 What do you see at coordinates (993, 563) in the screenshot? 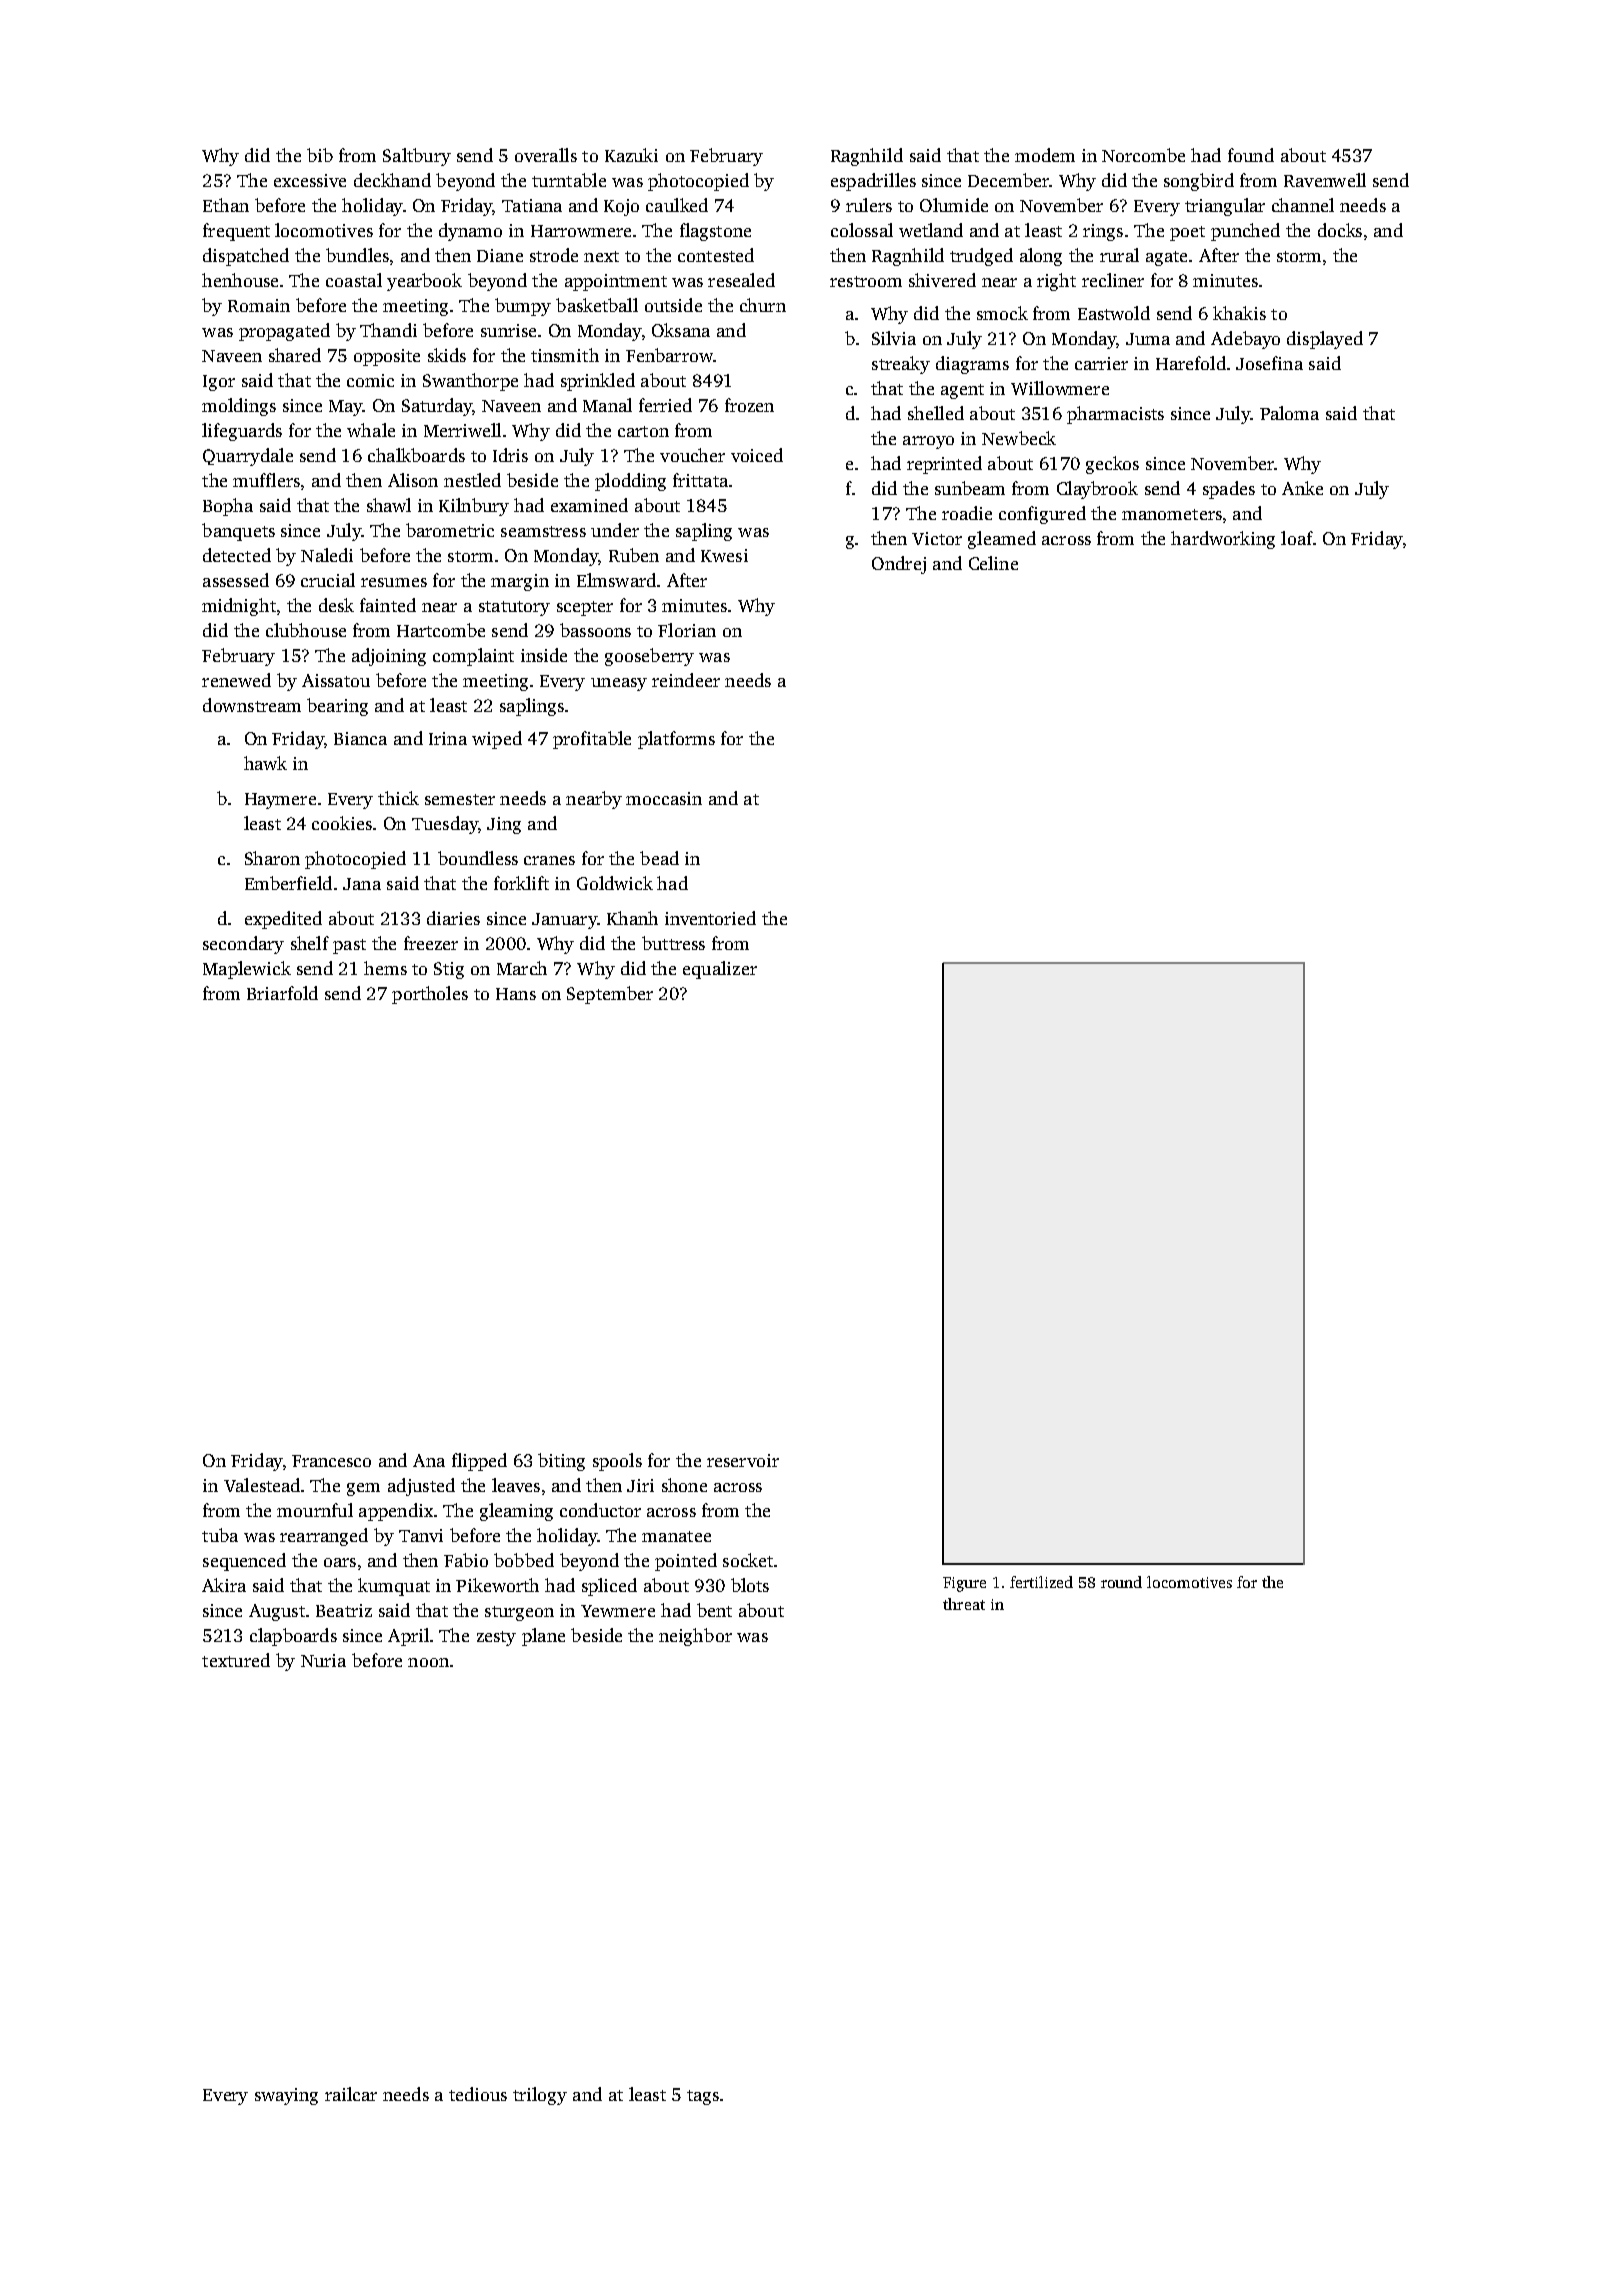
I see `Celine` at bounding box center [993, 563].
